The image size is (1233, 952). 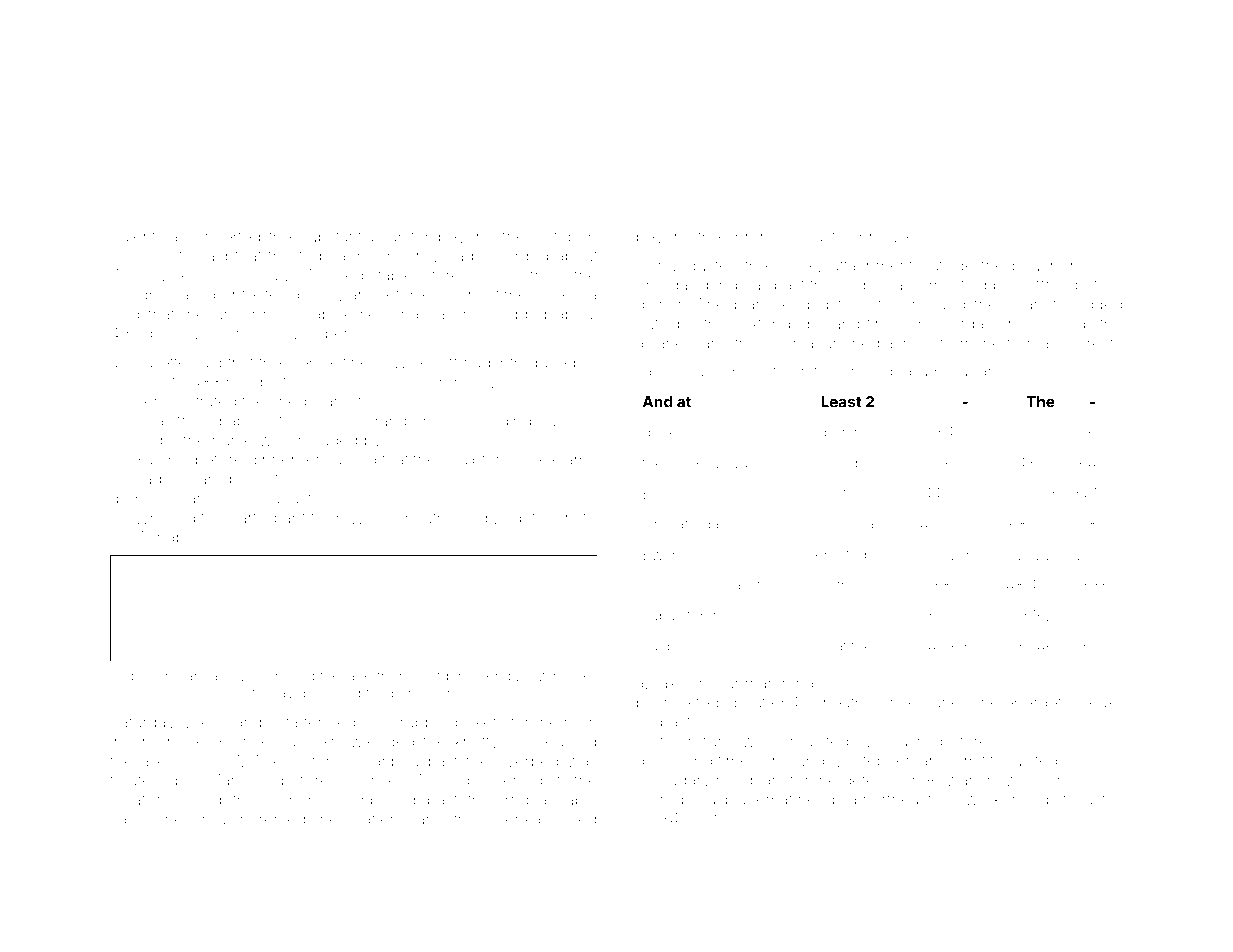 What do you see at coordinates (194, 500) in the screenshot?
I see `oars` at bounding box center [194, 500].
